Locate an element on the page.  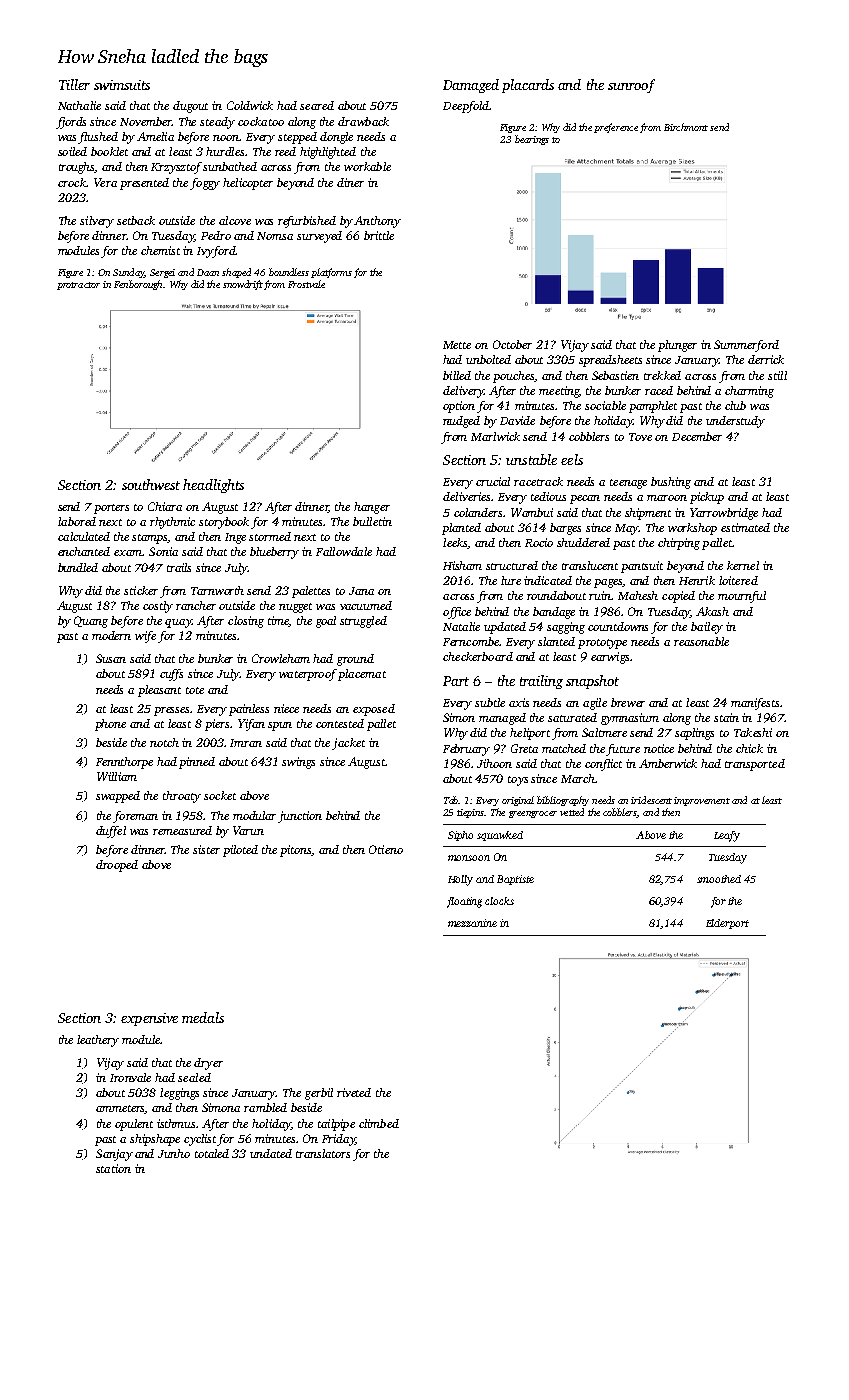
smoothed is located at coordinates (719, 879).
